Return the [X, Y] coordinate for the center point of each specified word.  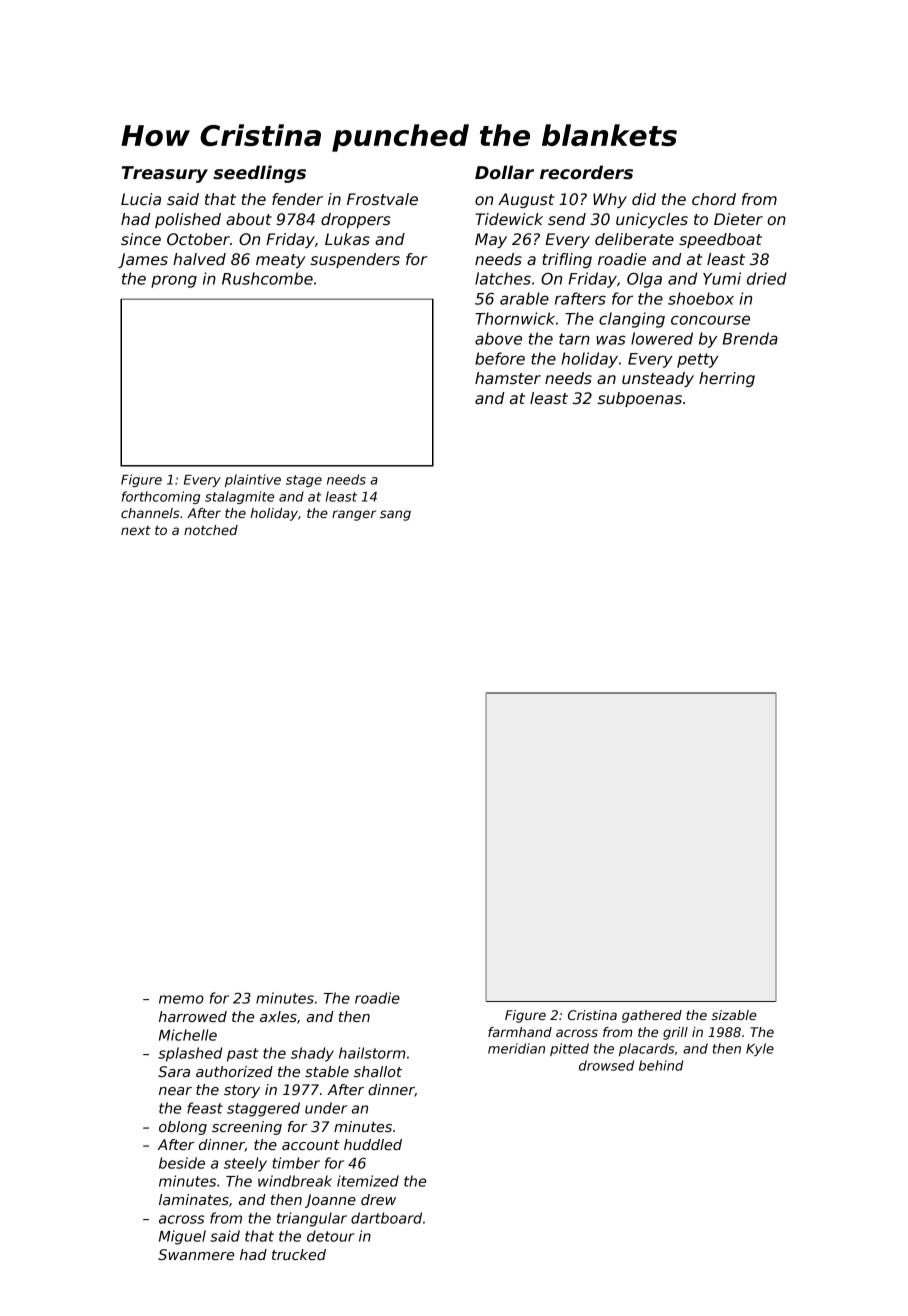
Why [610, 200]
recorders [586, 172]
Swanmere [196, 1254]
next [136, 530]
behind [661, 1065]
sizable [734, 1015]
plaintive [253, 480]
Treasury [165, 174]
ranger [354, 515]
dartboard [386, 1218]
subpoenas [640, 399]
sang [395, 515]
